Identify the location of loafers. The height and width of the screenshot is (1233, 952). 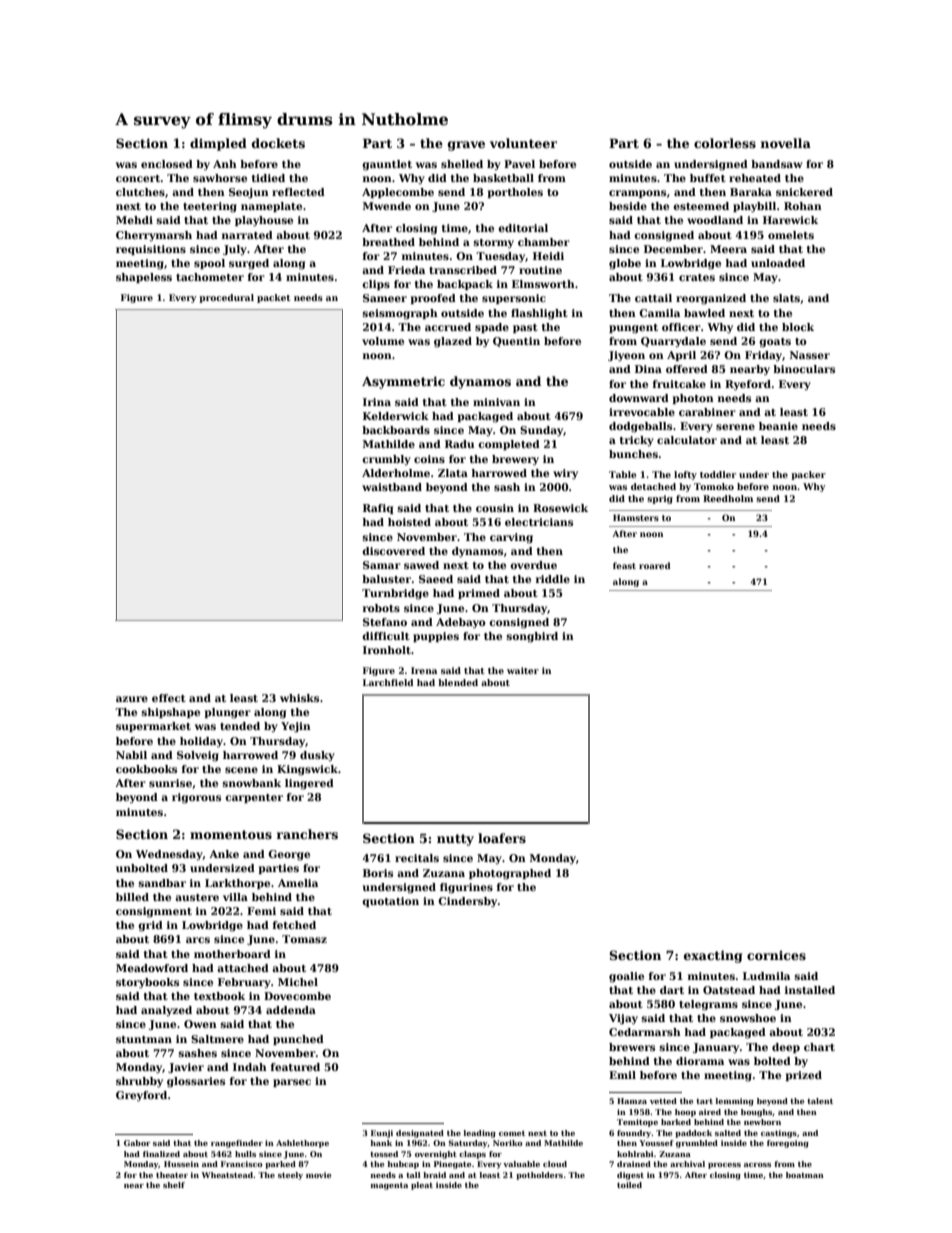
(502, 838).
